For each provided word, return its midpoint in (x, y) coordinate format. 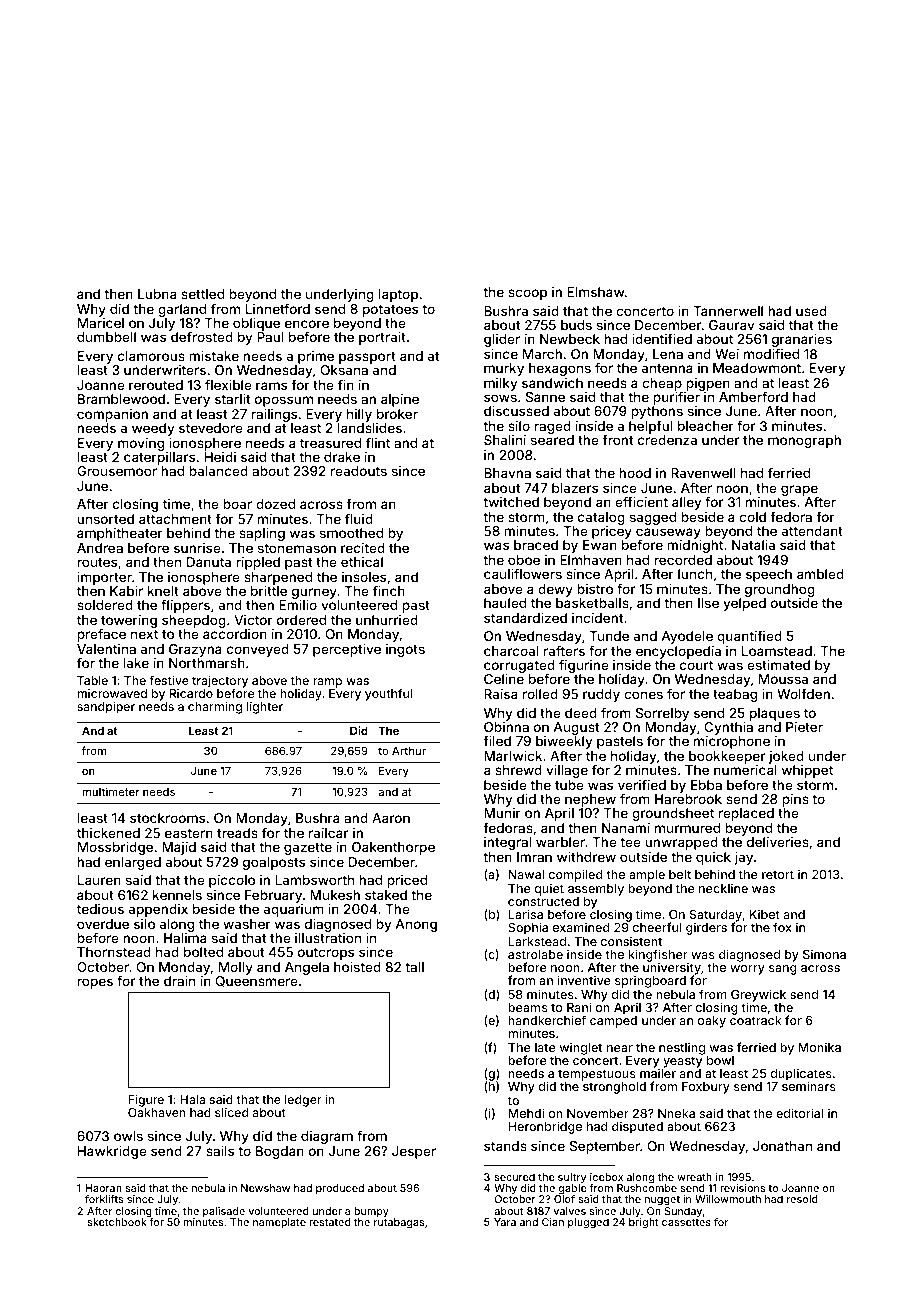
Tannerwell (728, 311)
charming (215, 708)
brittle (269, 591)
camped (613, 1022)
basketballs (592, 603)
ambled (820, 574)
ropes (95, 983)
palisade (224, 1212)
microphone (732, 742)
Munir (502, 813)
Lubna (157, 294)
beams (528, 1007)
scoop (527, 294)
